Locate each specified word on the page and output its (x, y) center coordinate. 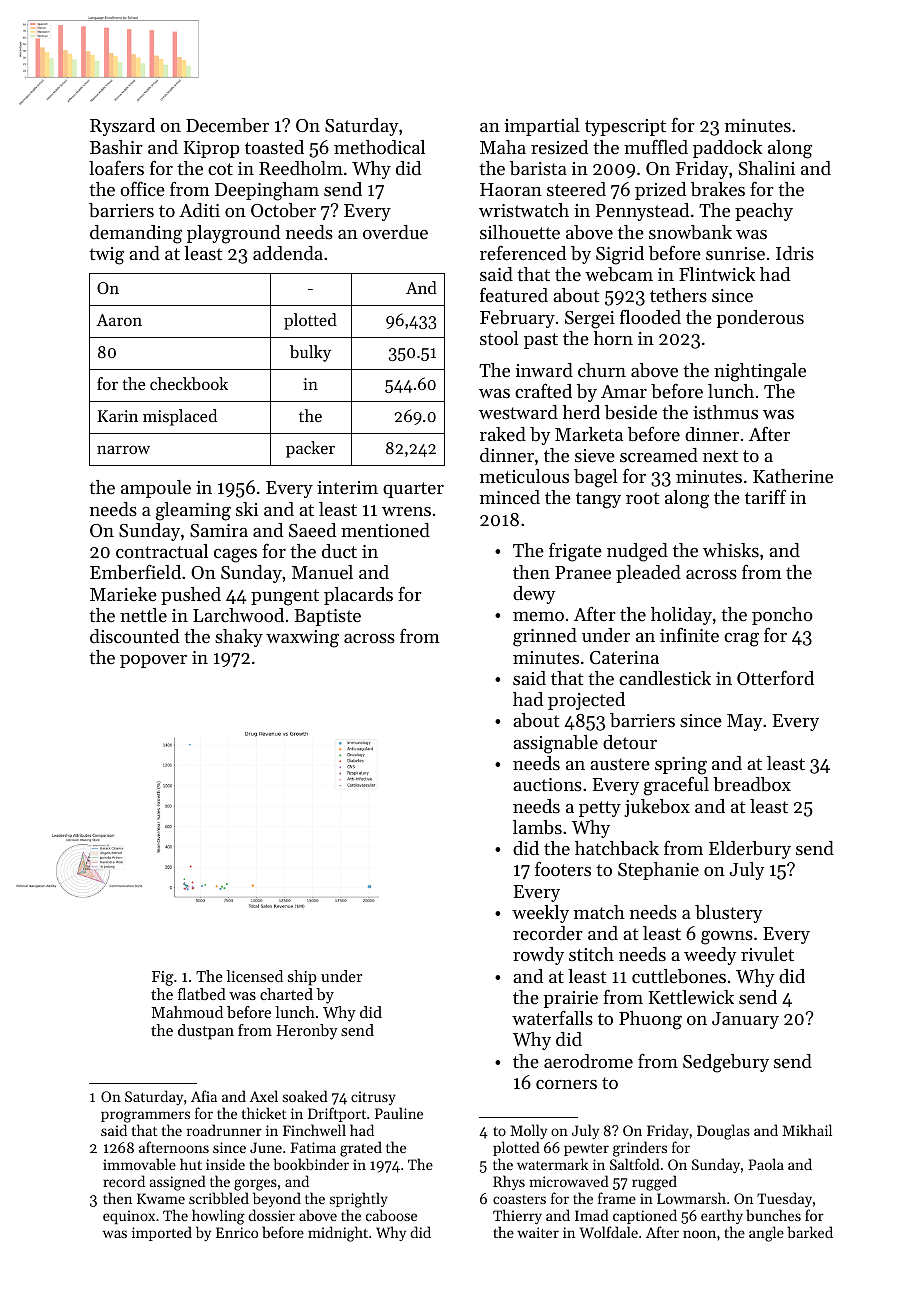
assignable (555, 744)
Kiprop (212, 149)
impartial (542, 127)
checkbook (189, 383)
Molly (528, 1131)
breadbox (752, 784)
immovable (139, 1164)
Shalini (767, 168)
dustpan (206, 1032)
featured (514, 294)
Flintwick (717, 274)
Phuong (650, 1020)
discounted (134, 636)
